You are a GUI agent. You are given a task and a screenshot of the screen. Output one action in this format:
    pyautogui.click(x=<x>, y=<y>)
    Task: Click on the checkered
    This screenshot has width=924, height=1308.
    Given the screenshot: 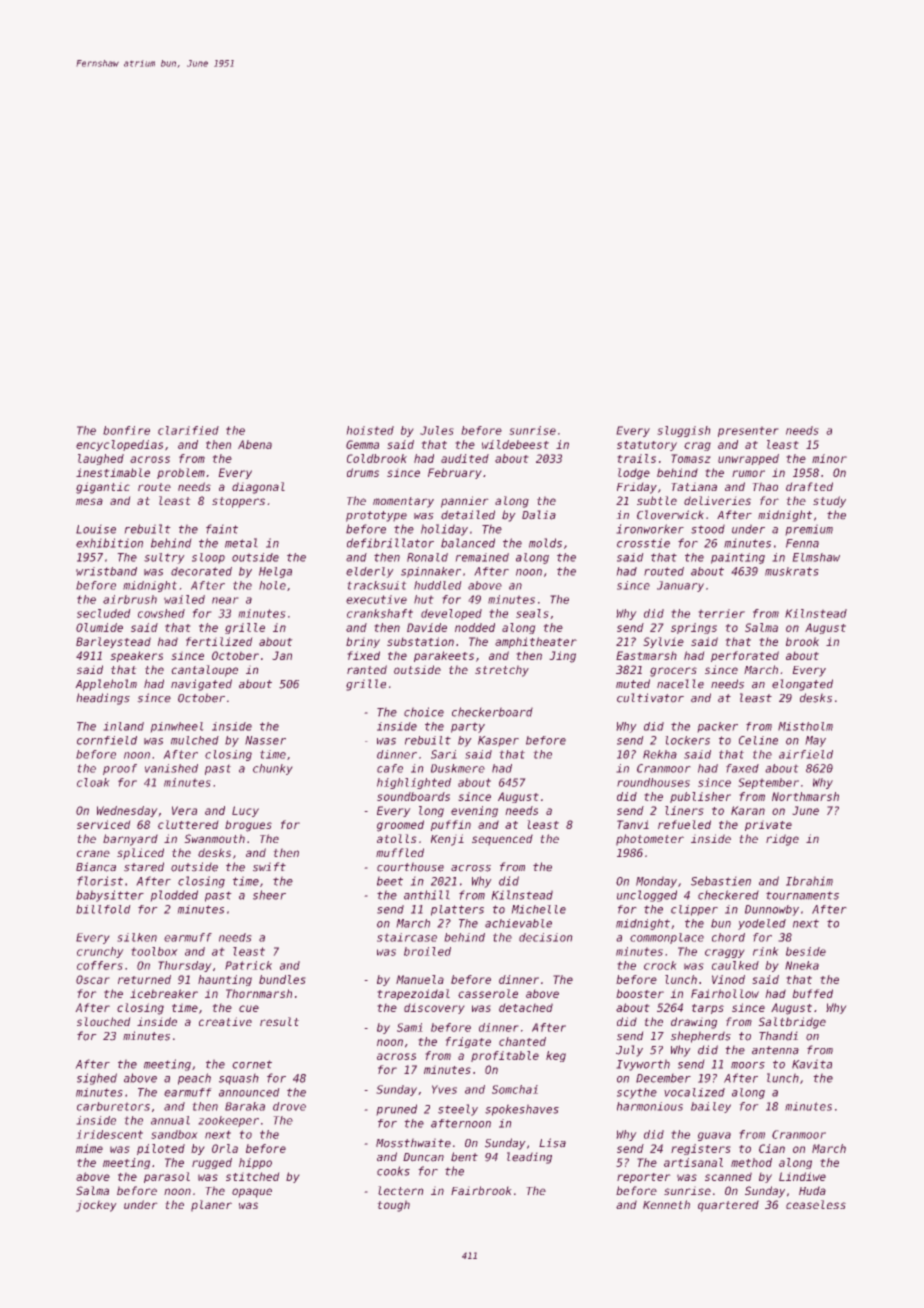 What is the action you would take?
    pyautogui.click(x=728, y=895)
